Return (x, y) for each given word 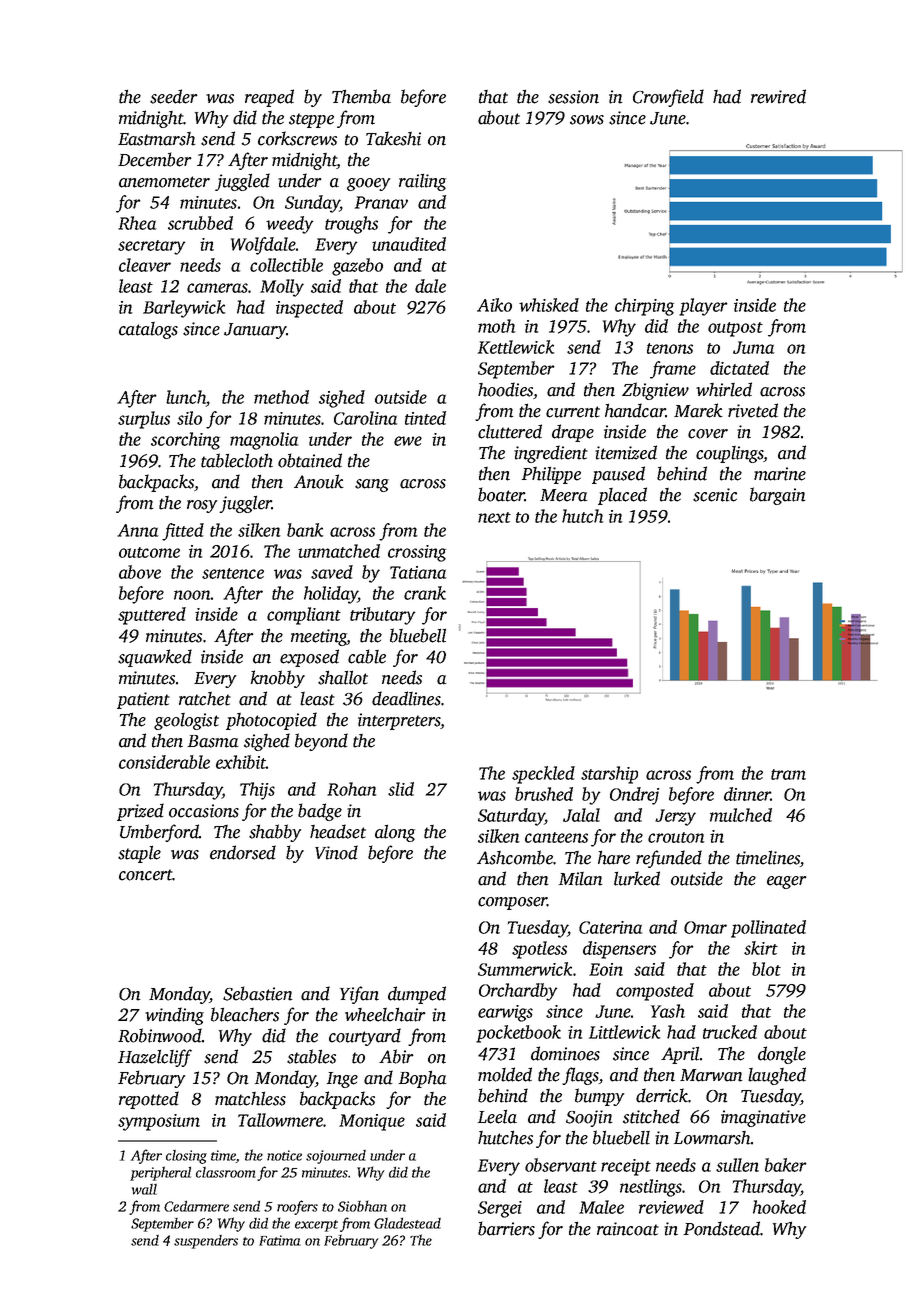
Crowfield (668, 98)
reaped (269, 98)
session (573, 97)
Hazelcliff (155, 1058)
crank (425, 593)
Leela (497, 1117)
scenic (715, 495)
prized (140, 812)
